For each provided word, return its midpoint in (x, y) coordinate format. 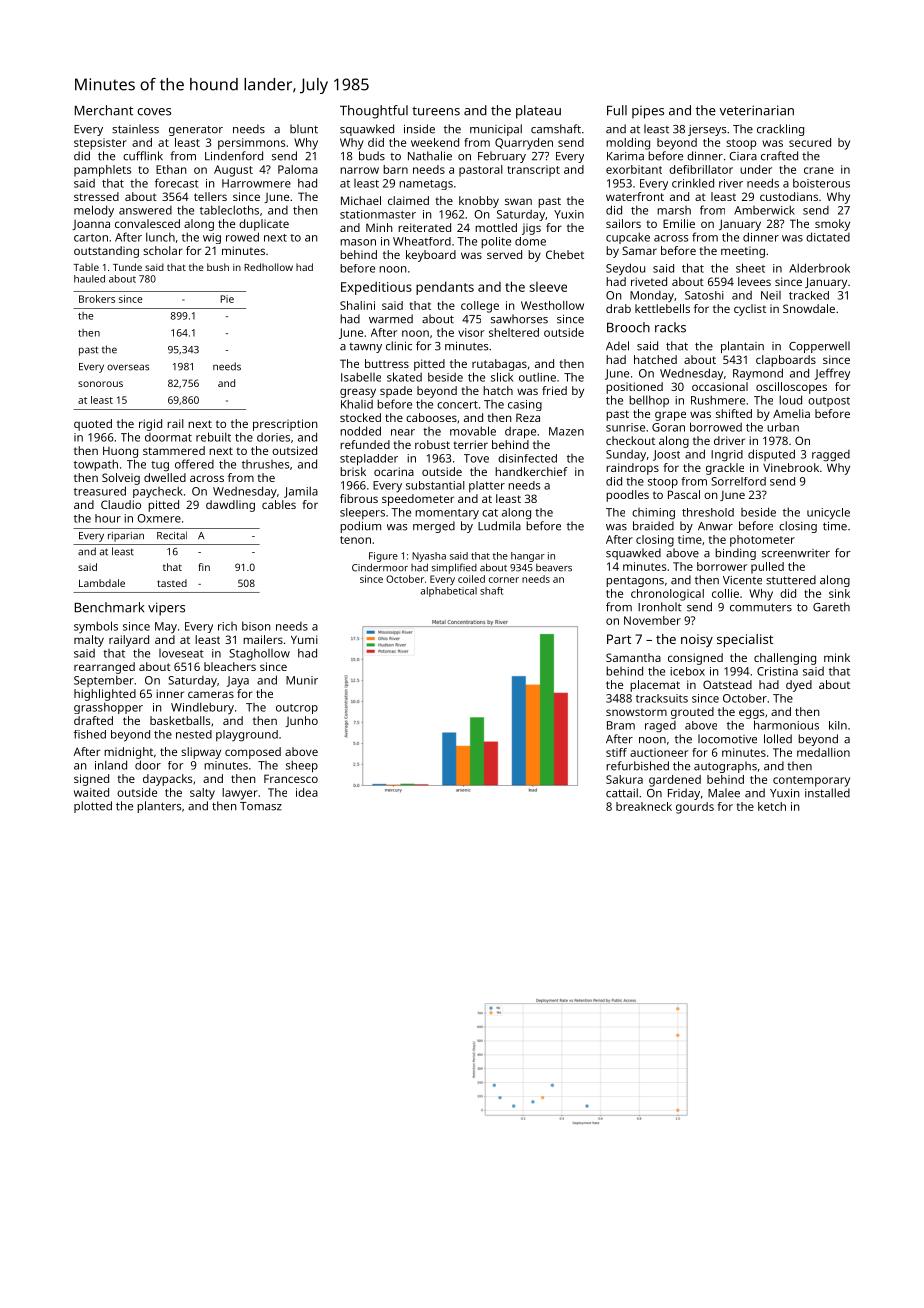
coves (154, 112)
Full (617, 110)
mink (837, 657)
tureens (436, 111)
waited (91, 792)
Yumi (304, 639)
